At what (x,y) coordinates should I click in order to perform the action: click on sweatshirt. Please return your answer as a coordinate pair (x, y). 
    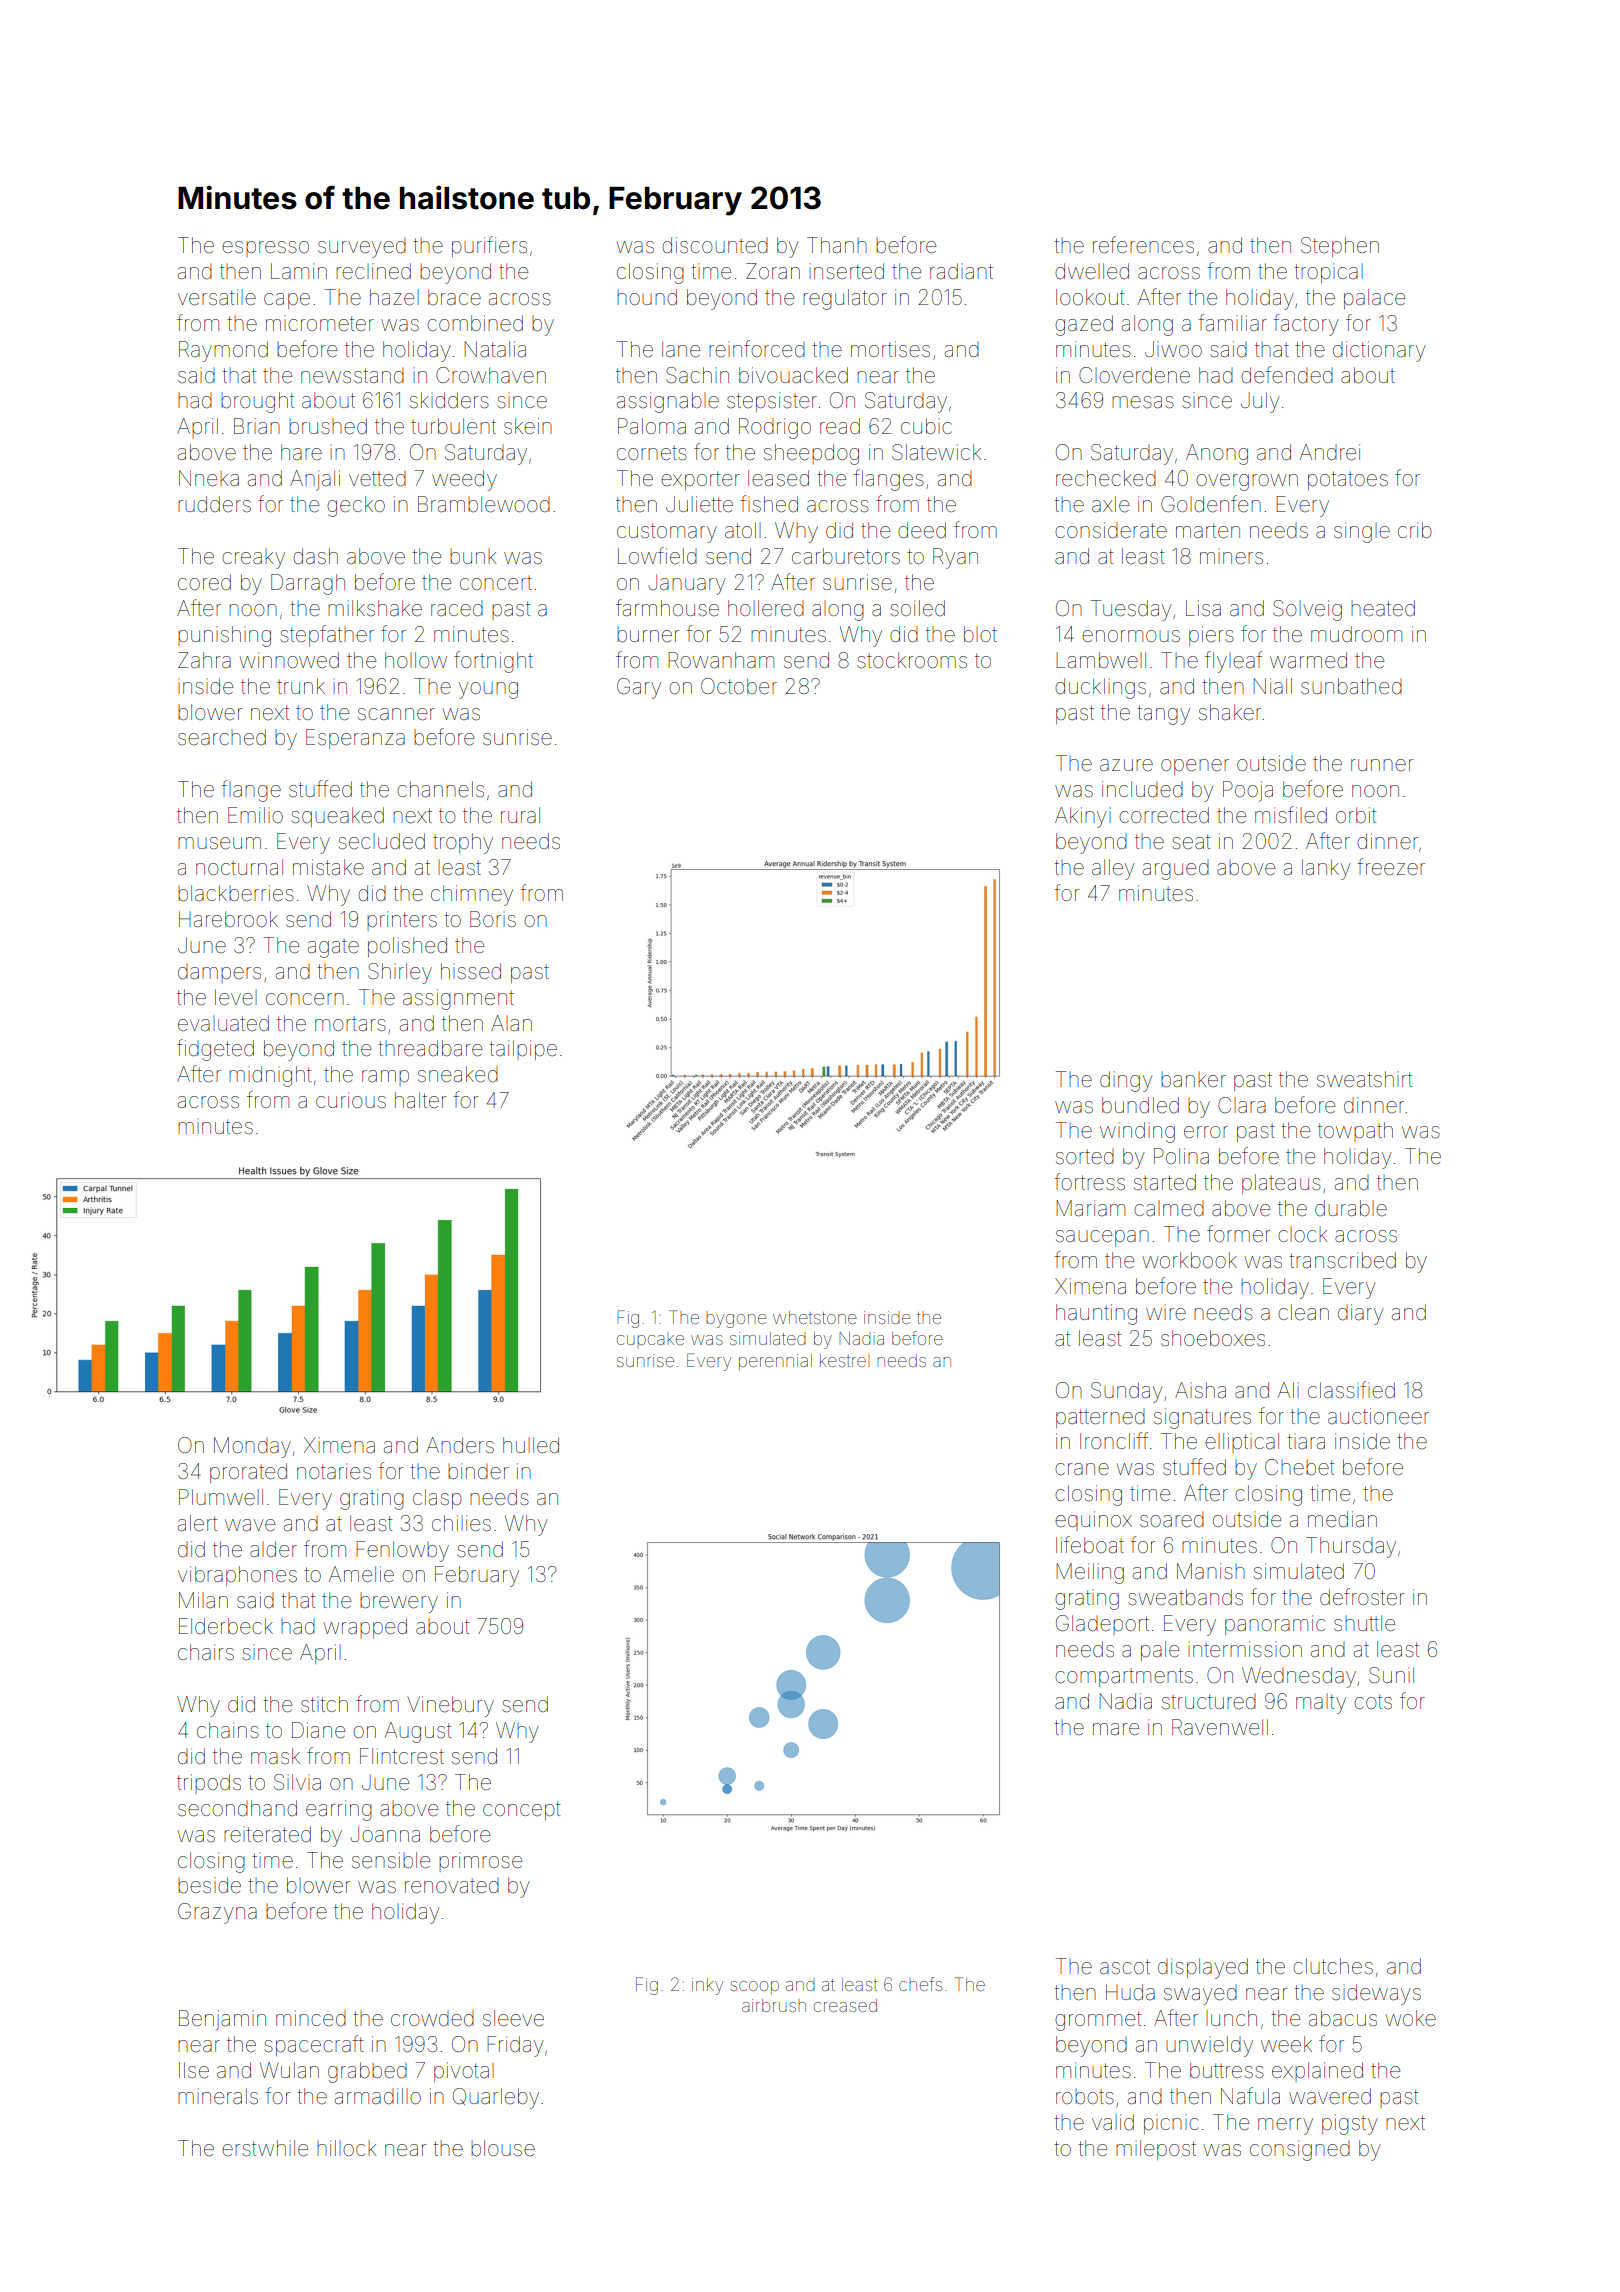
    Looking at the image, I should click on (1365, 1079).
